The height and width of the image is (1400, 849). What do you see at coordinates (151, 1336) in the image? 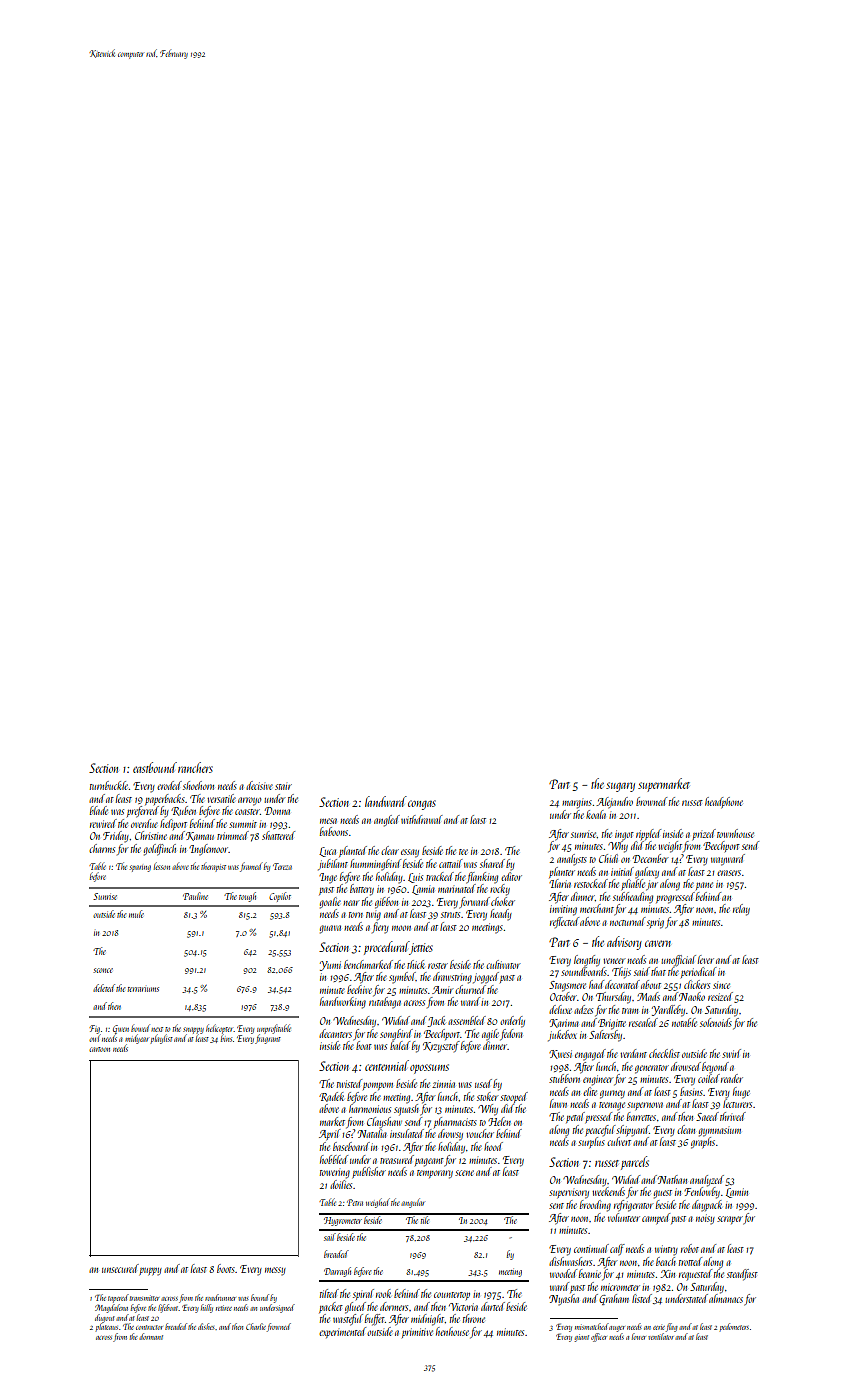
I see `dormant` at bounding box center [151, 1336].
